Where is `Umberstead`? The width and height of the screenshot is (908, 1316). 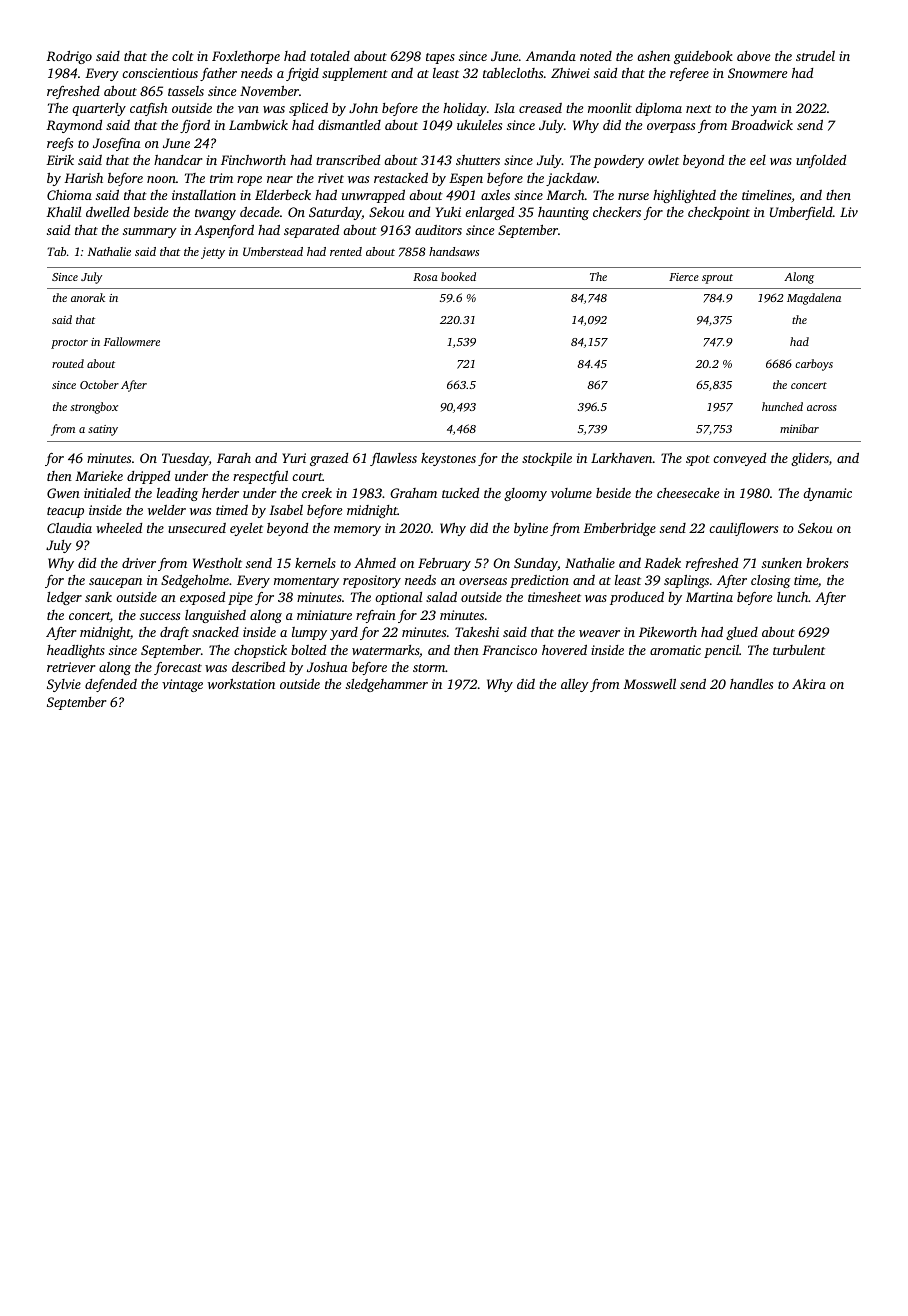 Umberstead is located at coordinates (273, 251).
